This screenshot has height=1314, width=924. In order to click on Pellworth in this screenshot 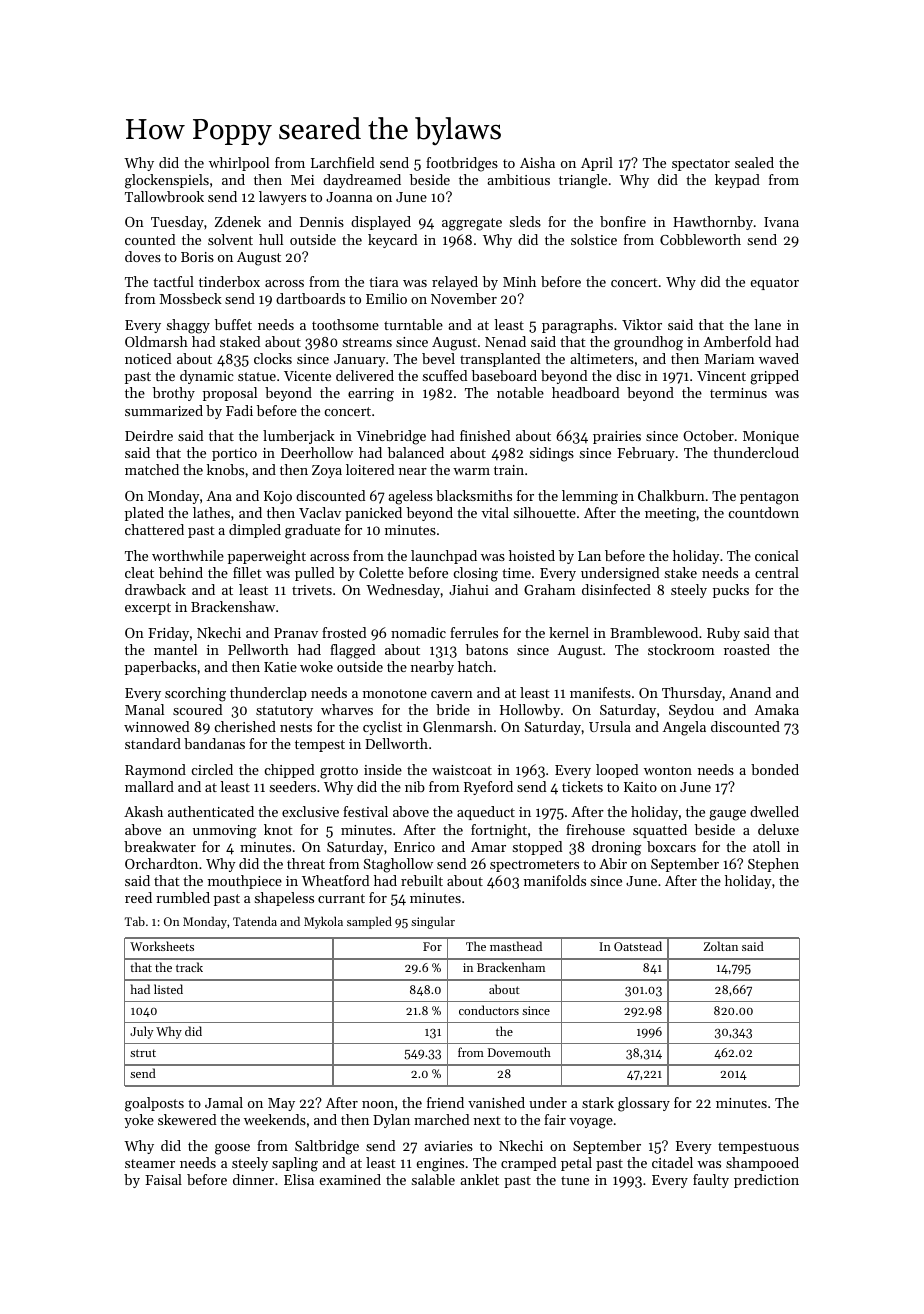, I will do `click(258, 649)`.
